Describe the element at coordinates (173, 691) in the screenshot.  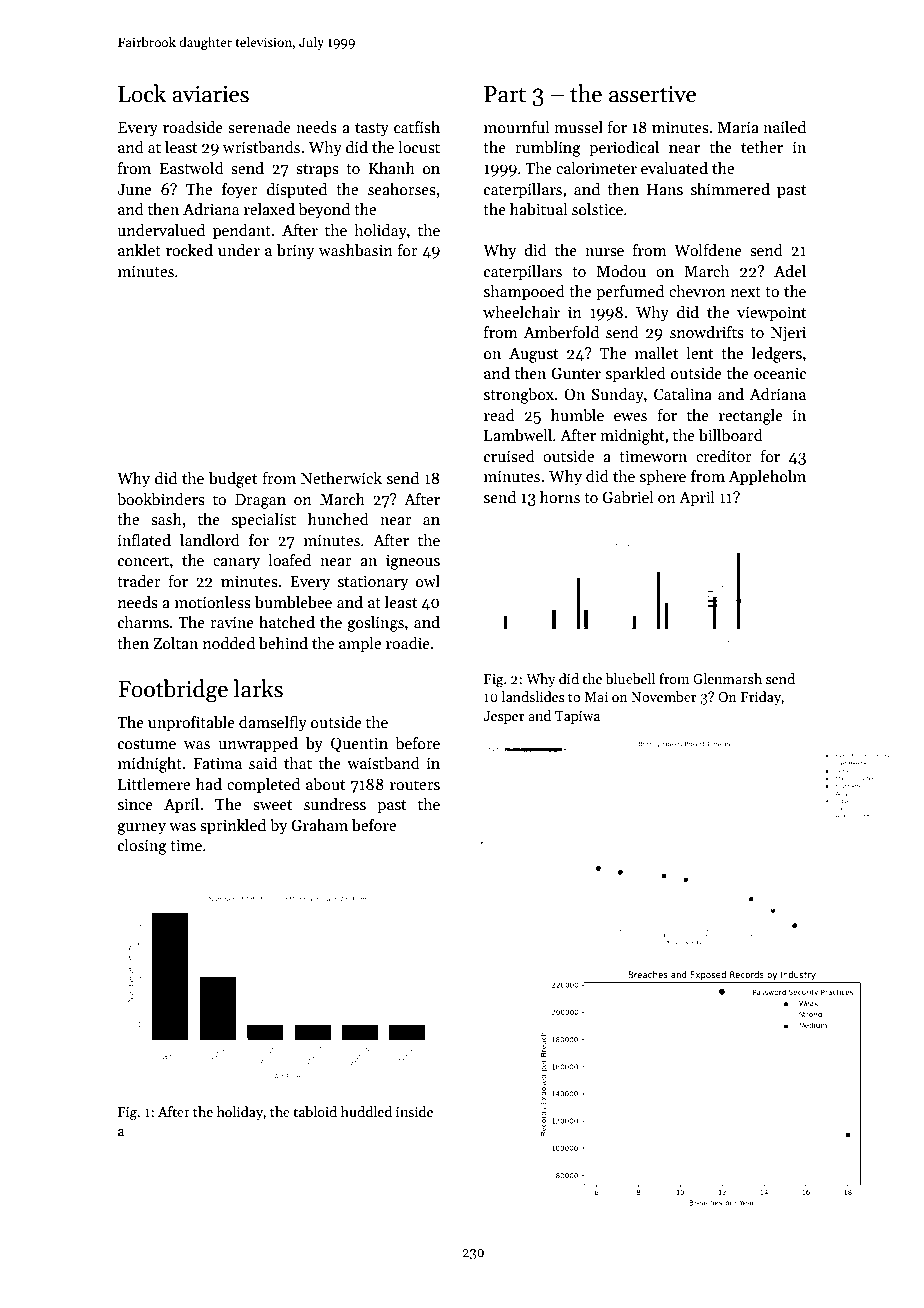
I see `Footbridge` at that location.
